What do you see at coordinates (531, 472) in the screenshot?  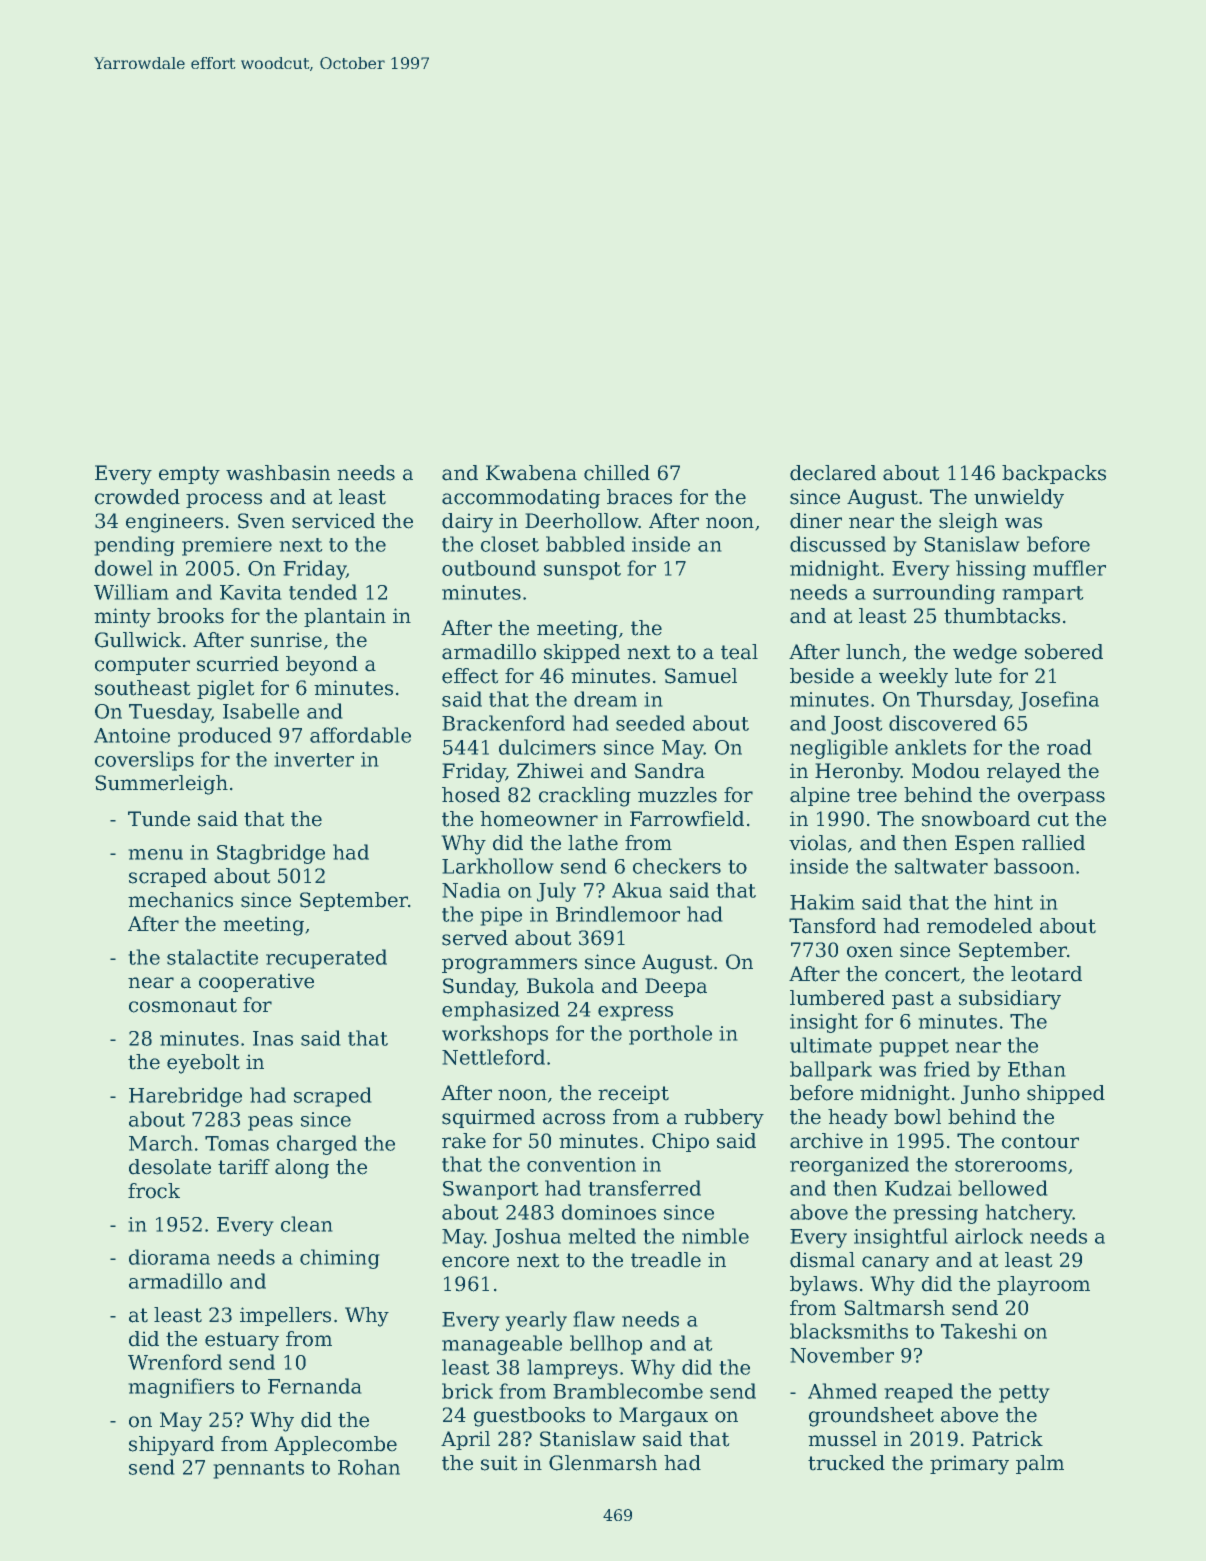 I see `Kwabena` at bounding box center [531, 472].
